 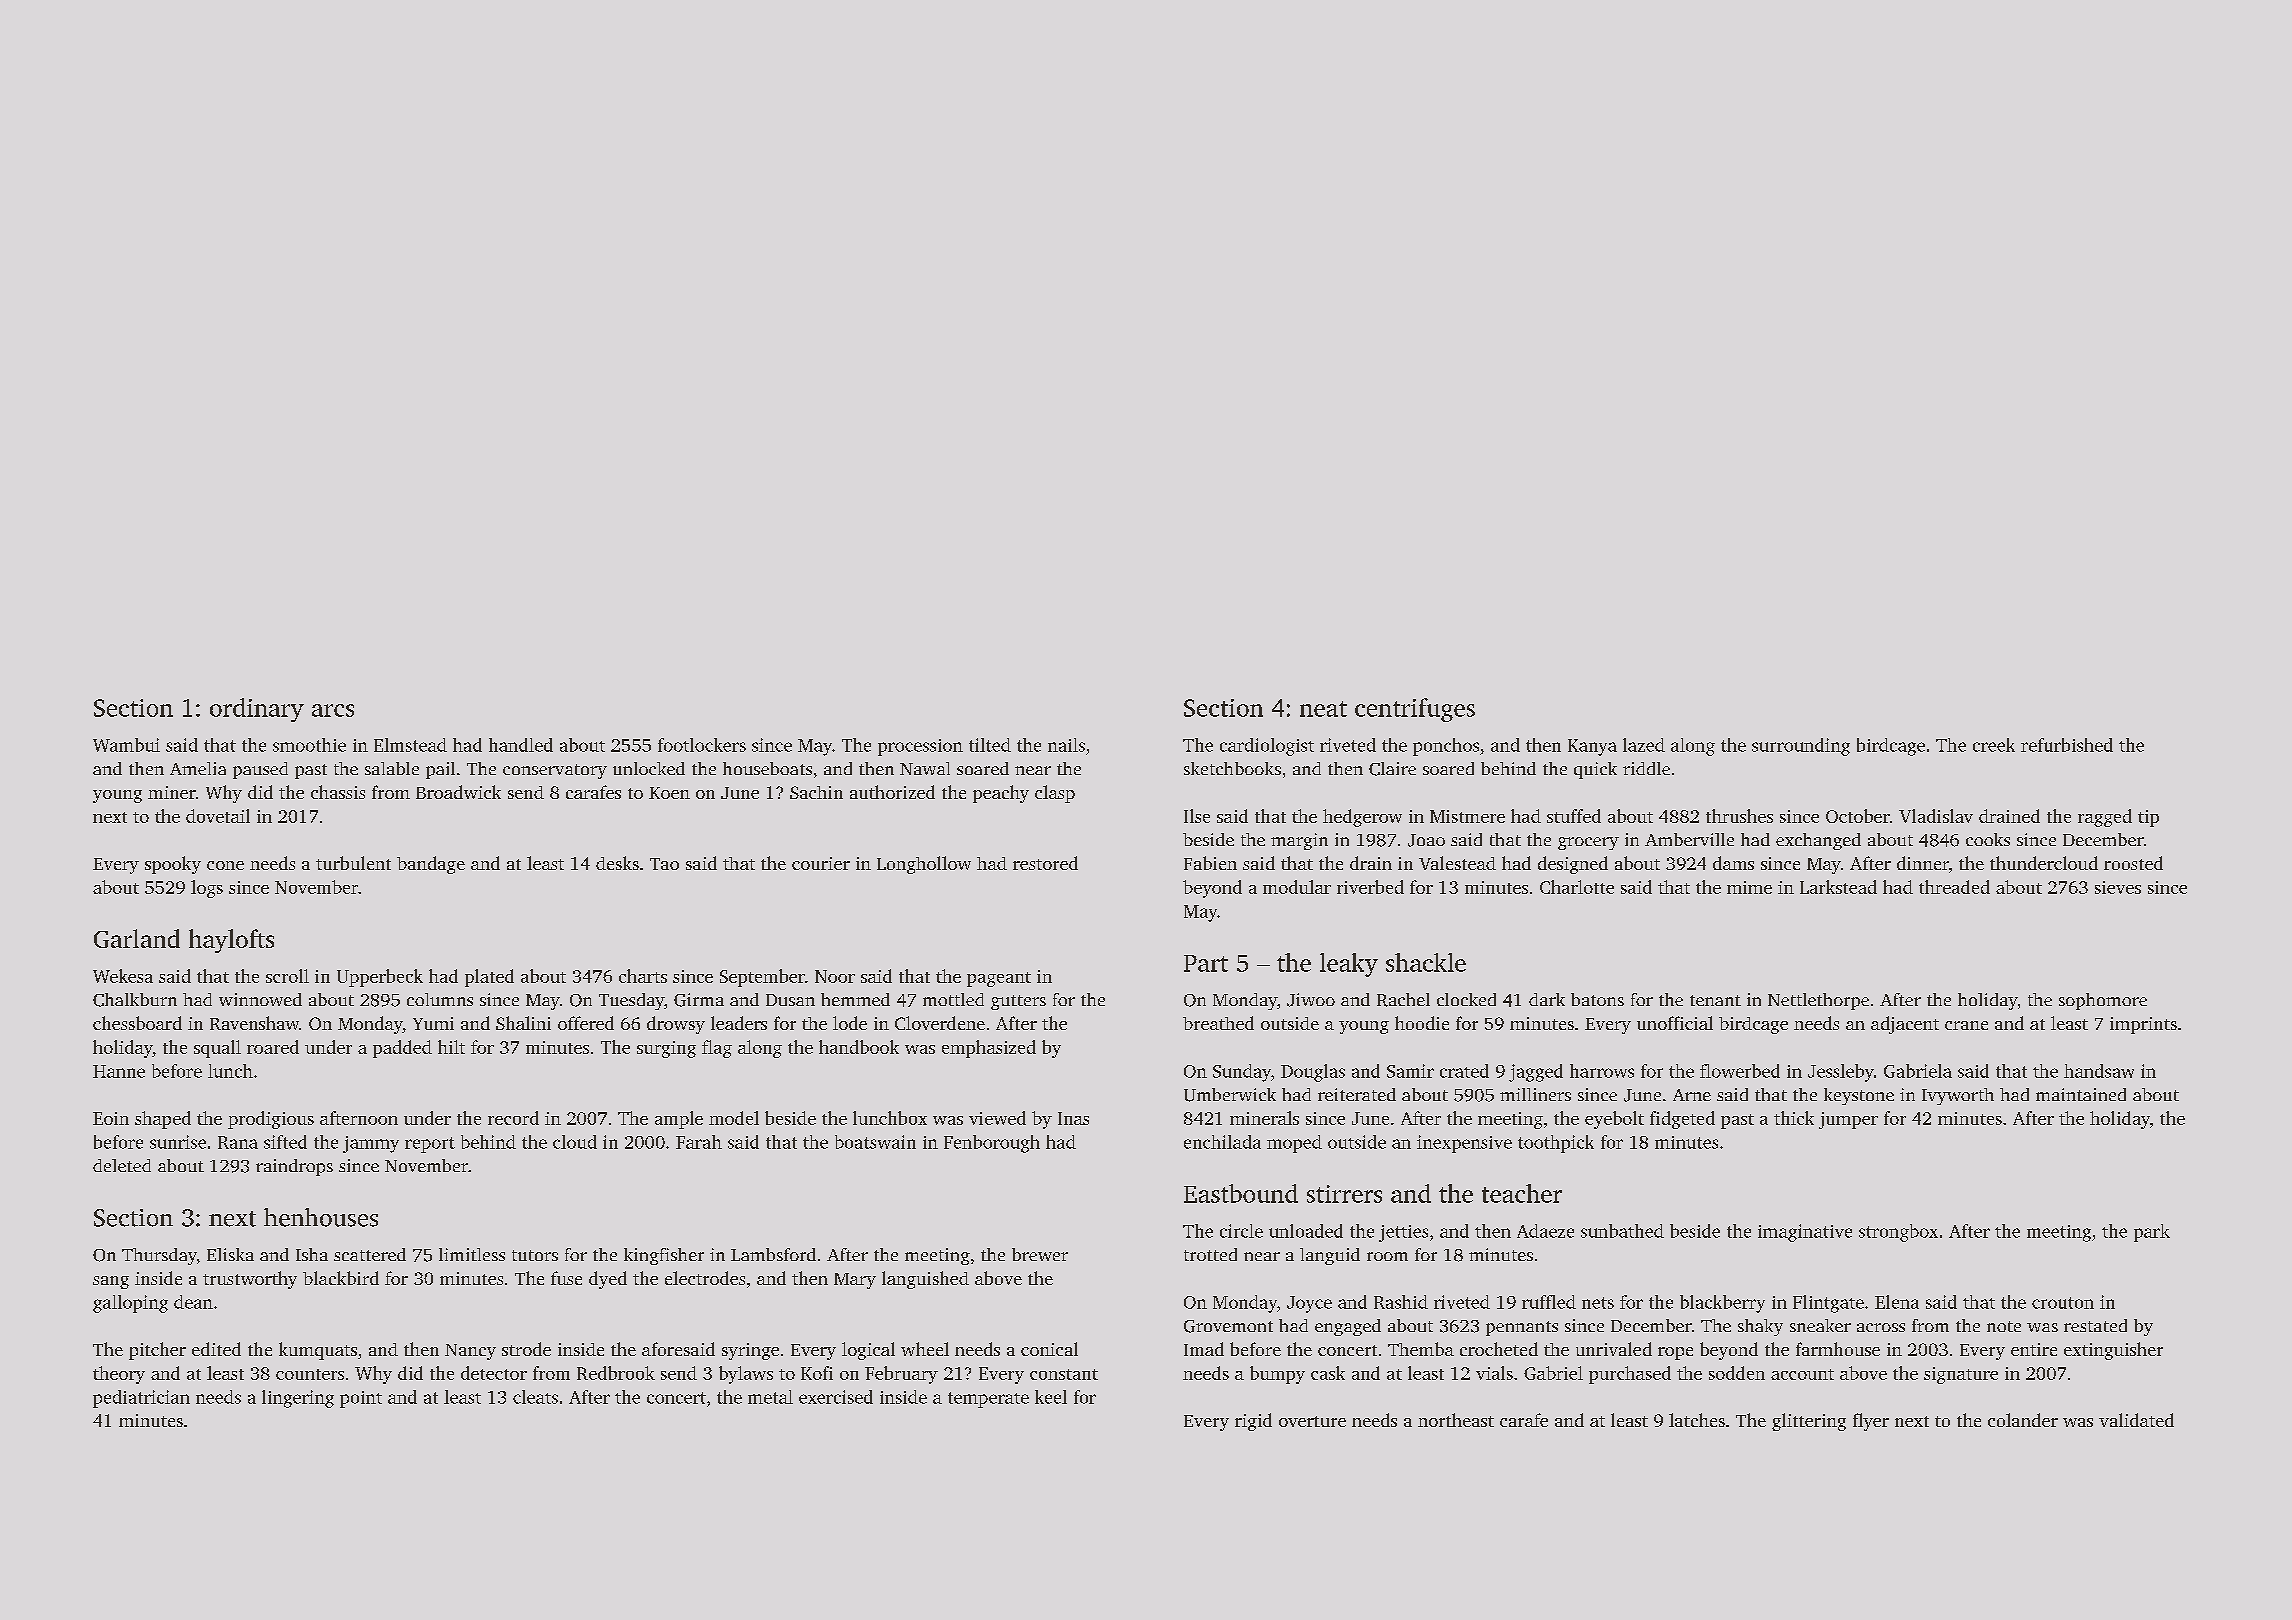 I want to click on tenant, so click(x=1715, y=1000).
